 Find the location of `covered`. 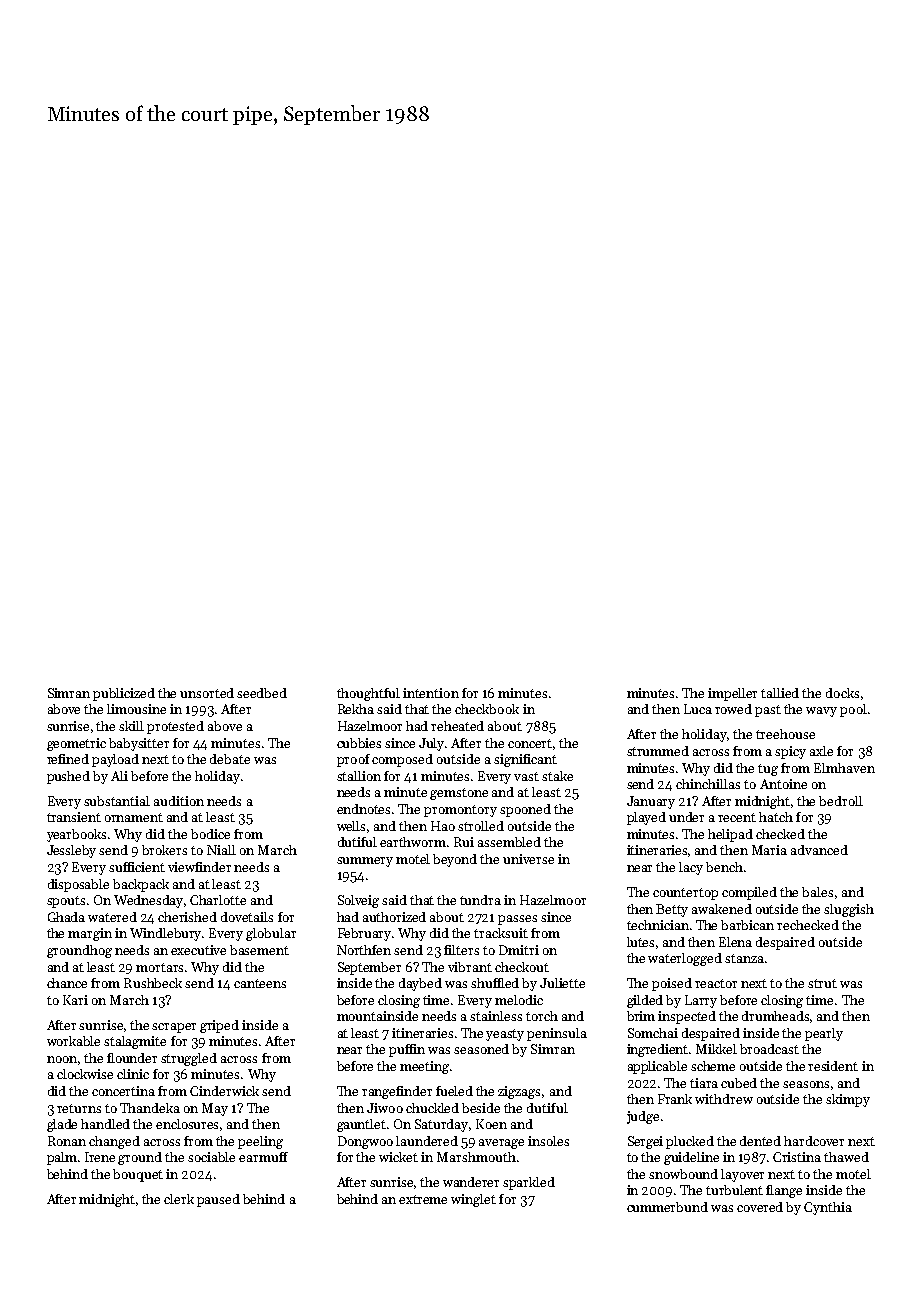

covered is located at coordinates (760, 1207).
